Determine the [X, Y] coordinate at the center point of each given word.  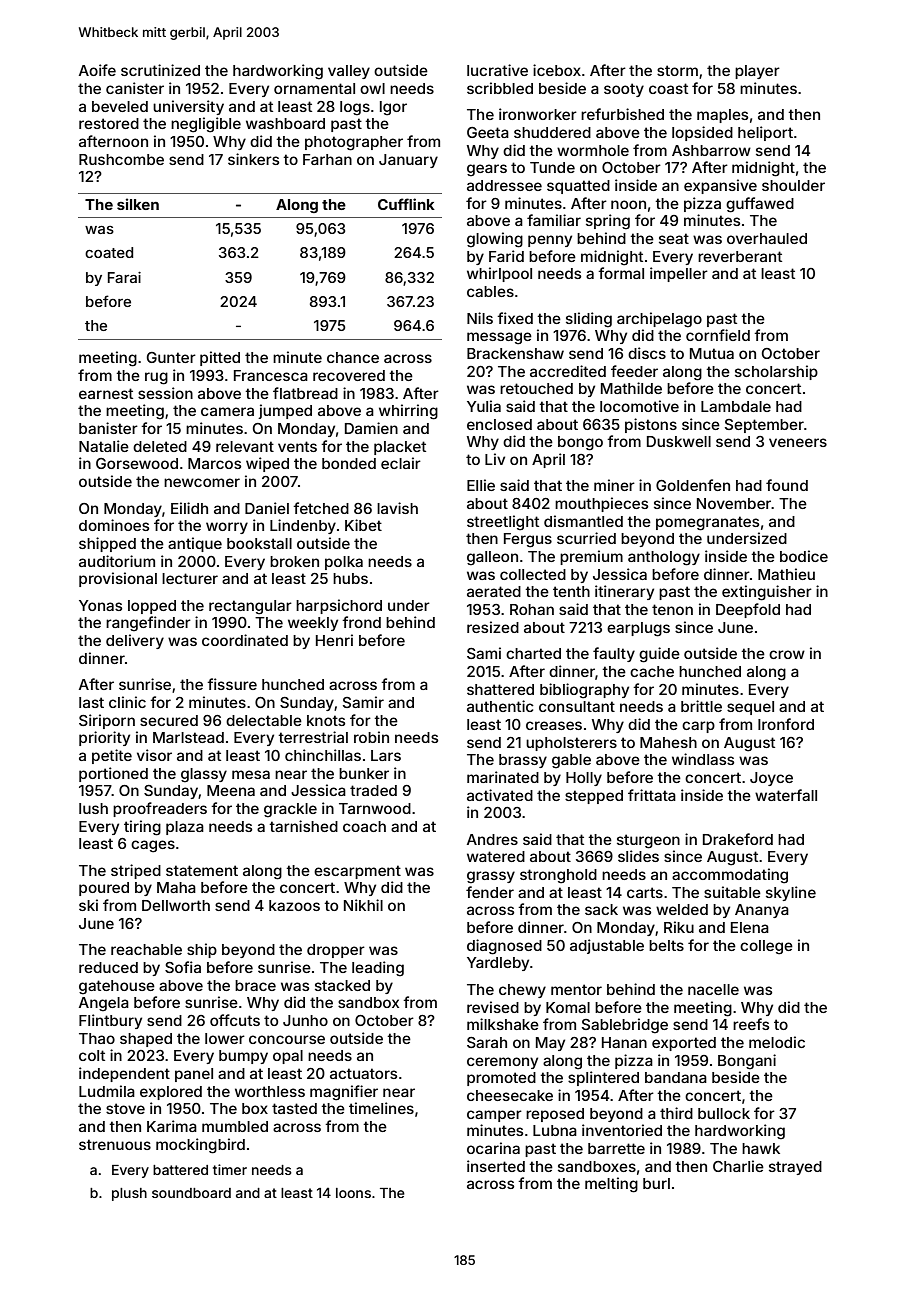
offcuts [235, 1020]
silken [138, 204]
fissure [232, 684]
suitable [732, 892]
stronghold [558, 876]
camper [494, 1116]
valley [349, 72]
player [757, 72]
